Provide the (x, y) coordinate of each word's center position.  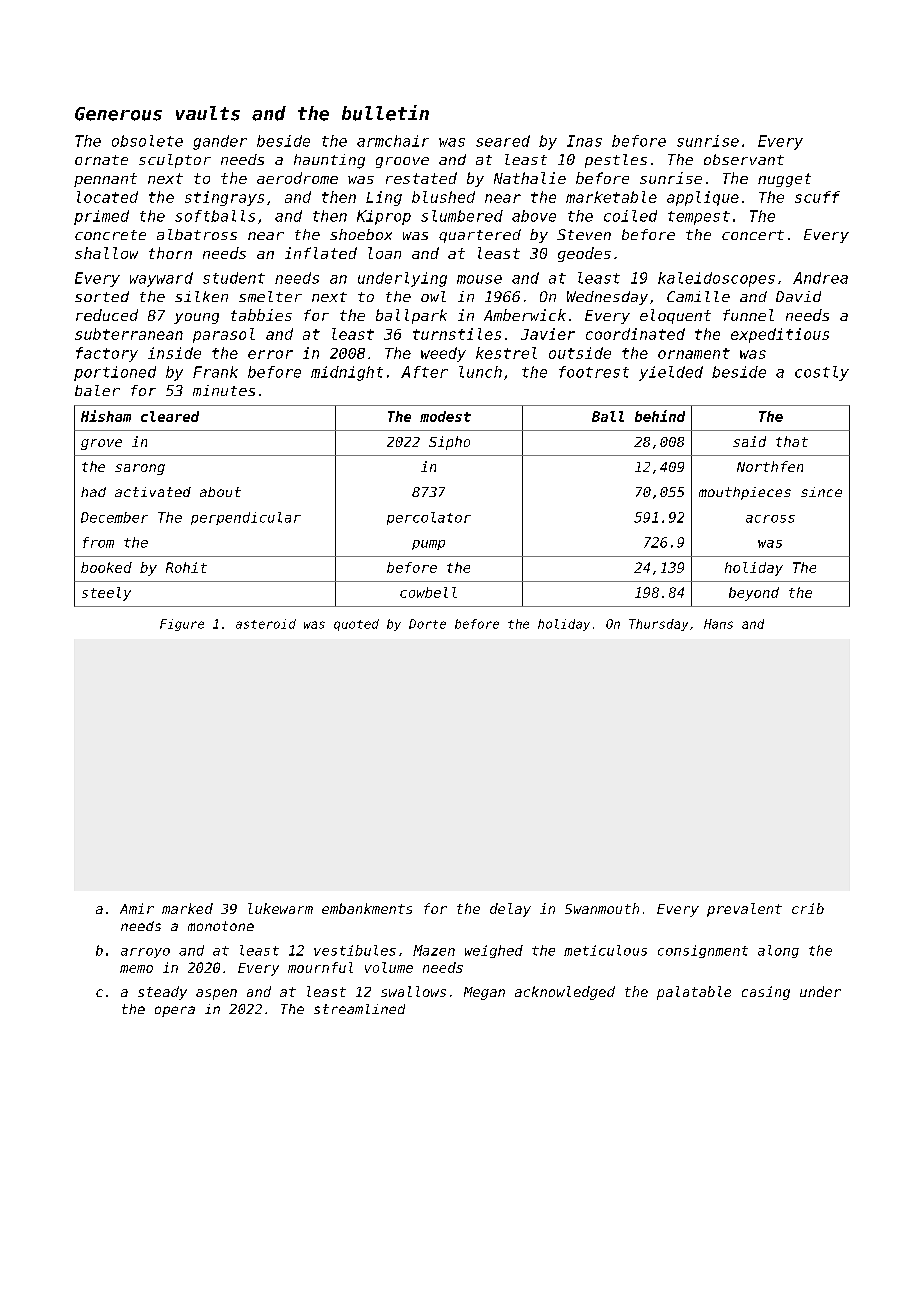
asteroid (266, 624)
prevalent (744, 910)
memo (136, 969)
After (424, 372)
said (749, 441)
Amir (137, 908)
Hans (718, 624)
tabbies (261, 315)
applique (703, 198)
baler (97, 390)
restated (421, 178)
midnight (347, 373)
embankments (367, 908)
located (107, 197)
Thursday (658, 625)
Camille (698, 296)
